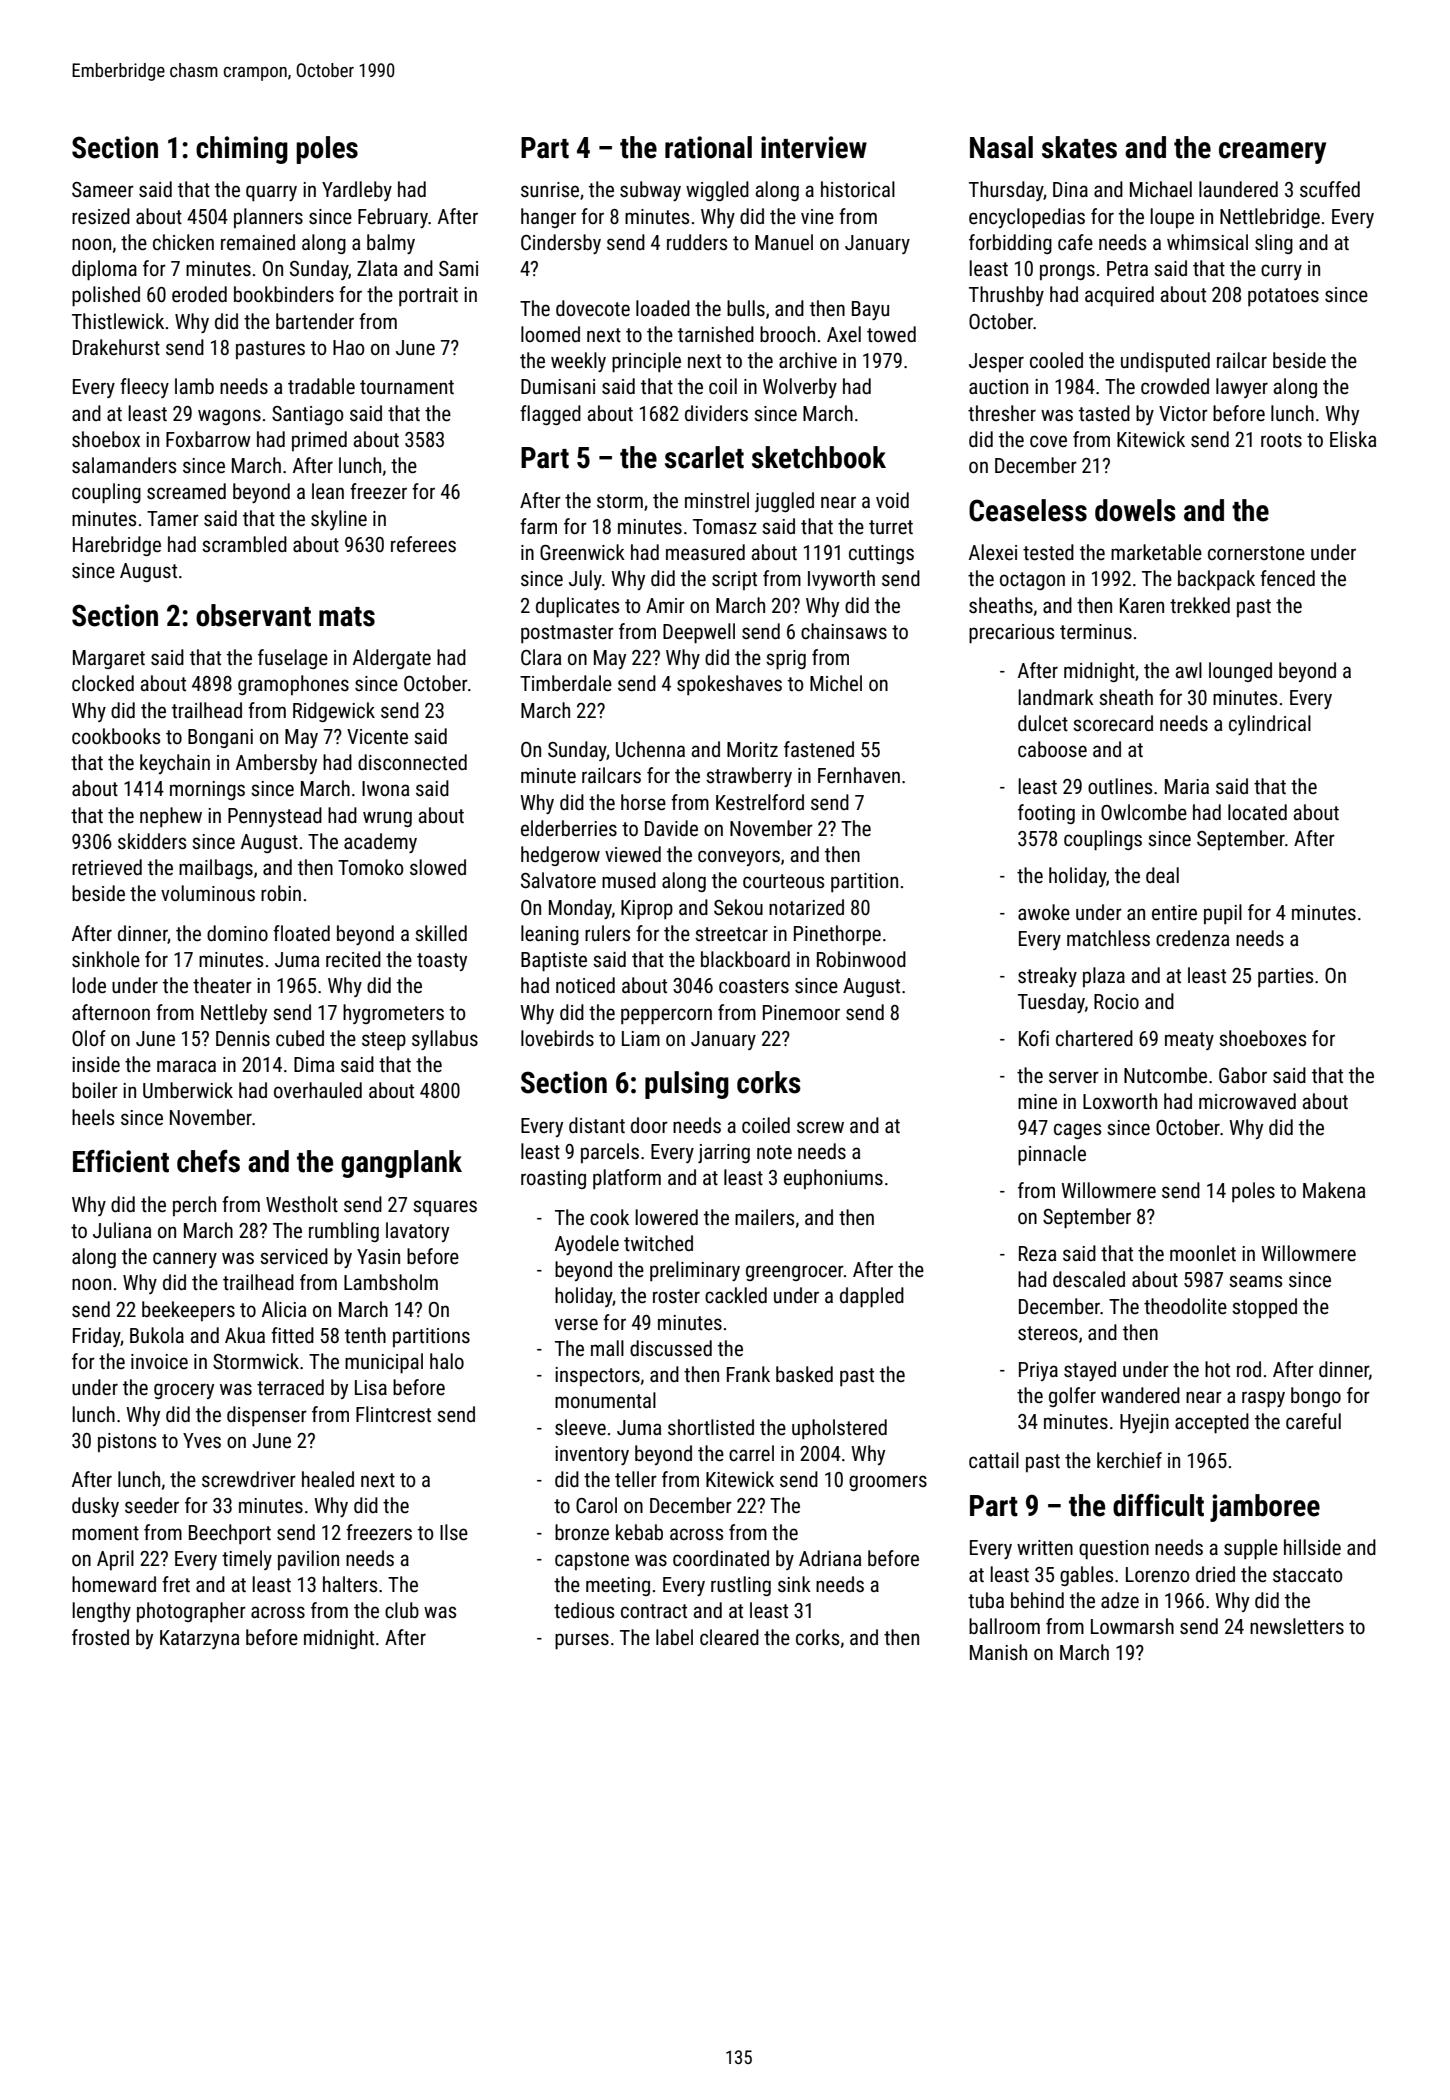 This image has width=1450, height=2100. I want to click on pistons, so click(127, 1442).
